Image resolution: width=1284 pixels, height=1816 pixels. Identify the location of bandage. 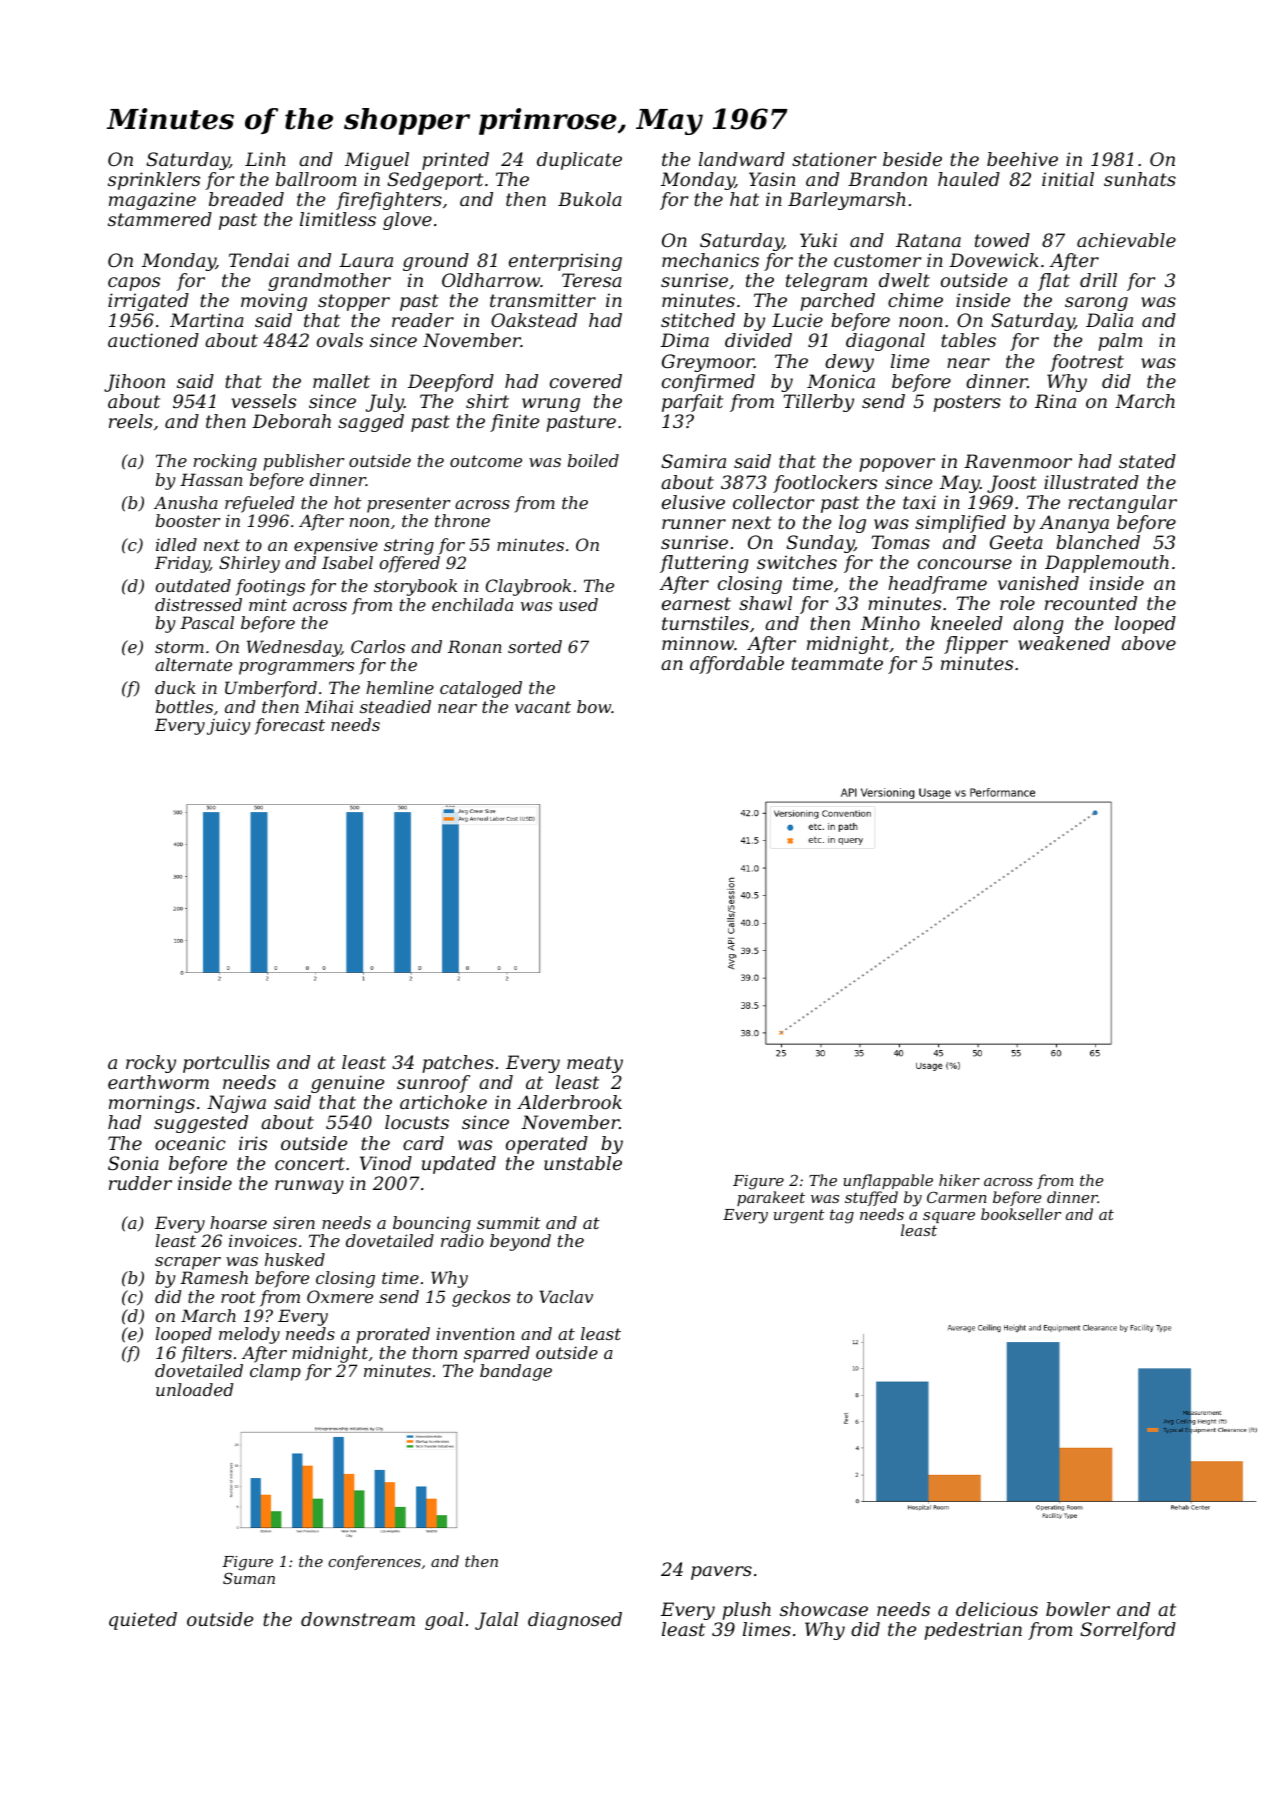
(516, 1372).
